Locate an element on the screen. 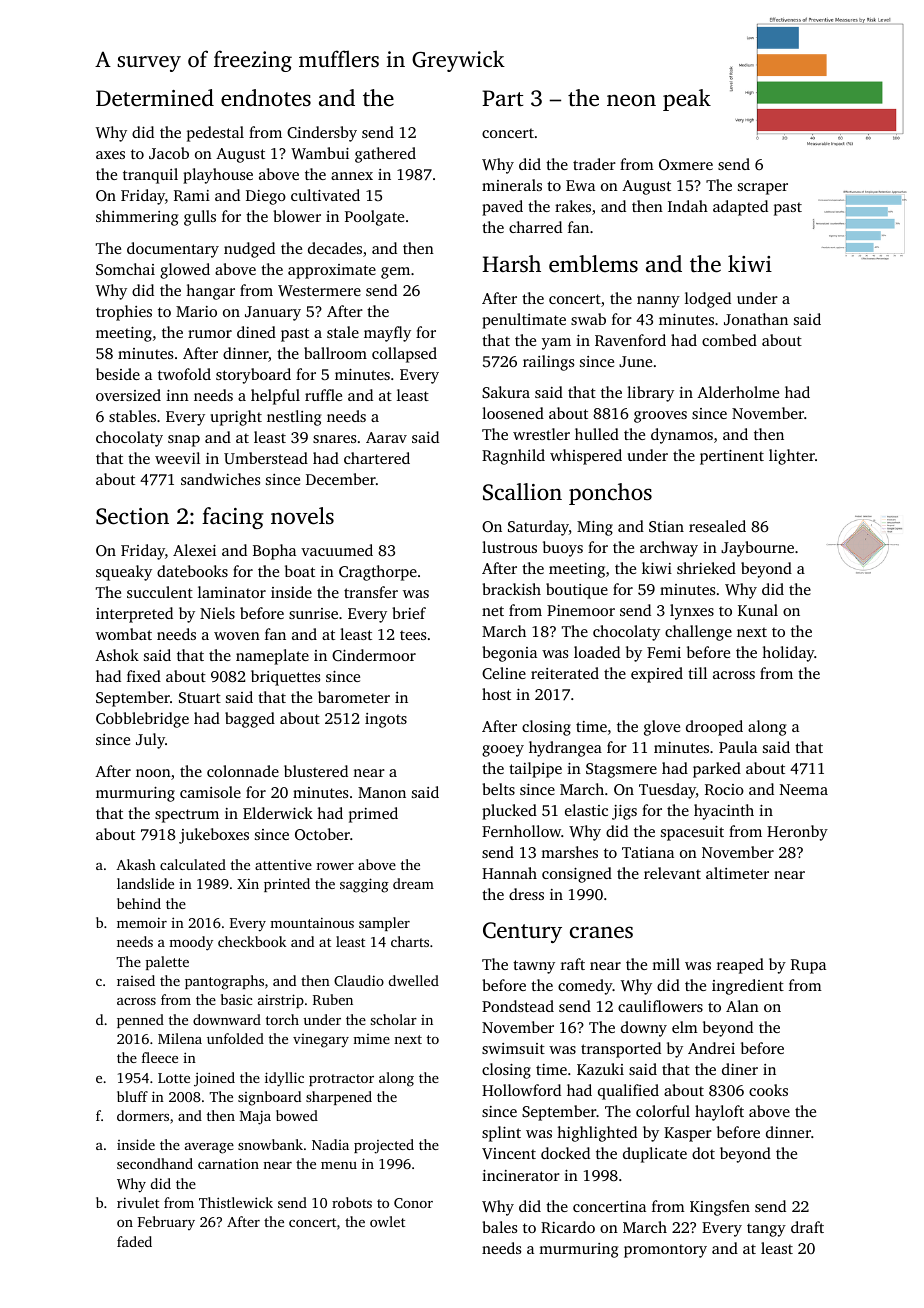  combed is located at coordinates (729, 340).
